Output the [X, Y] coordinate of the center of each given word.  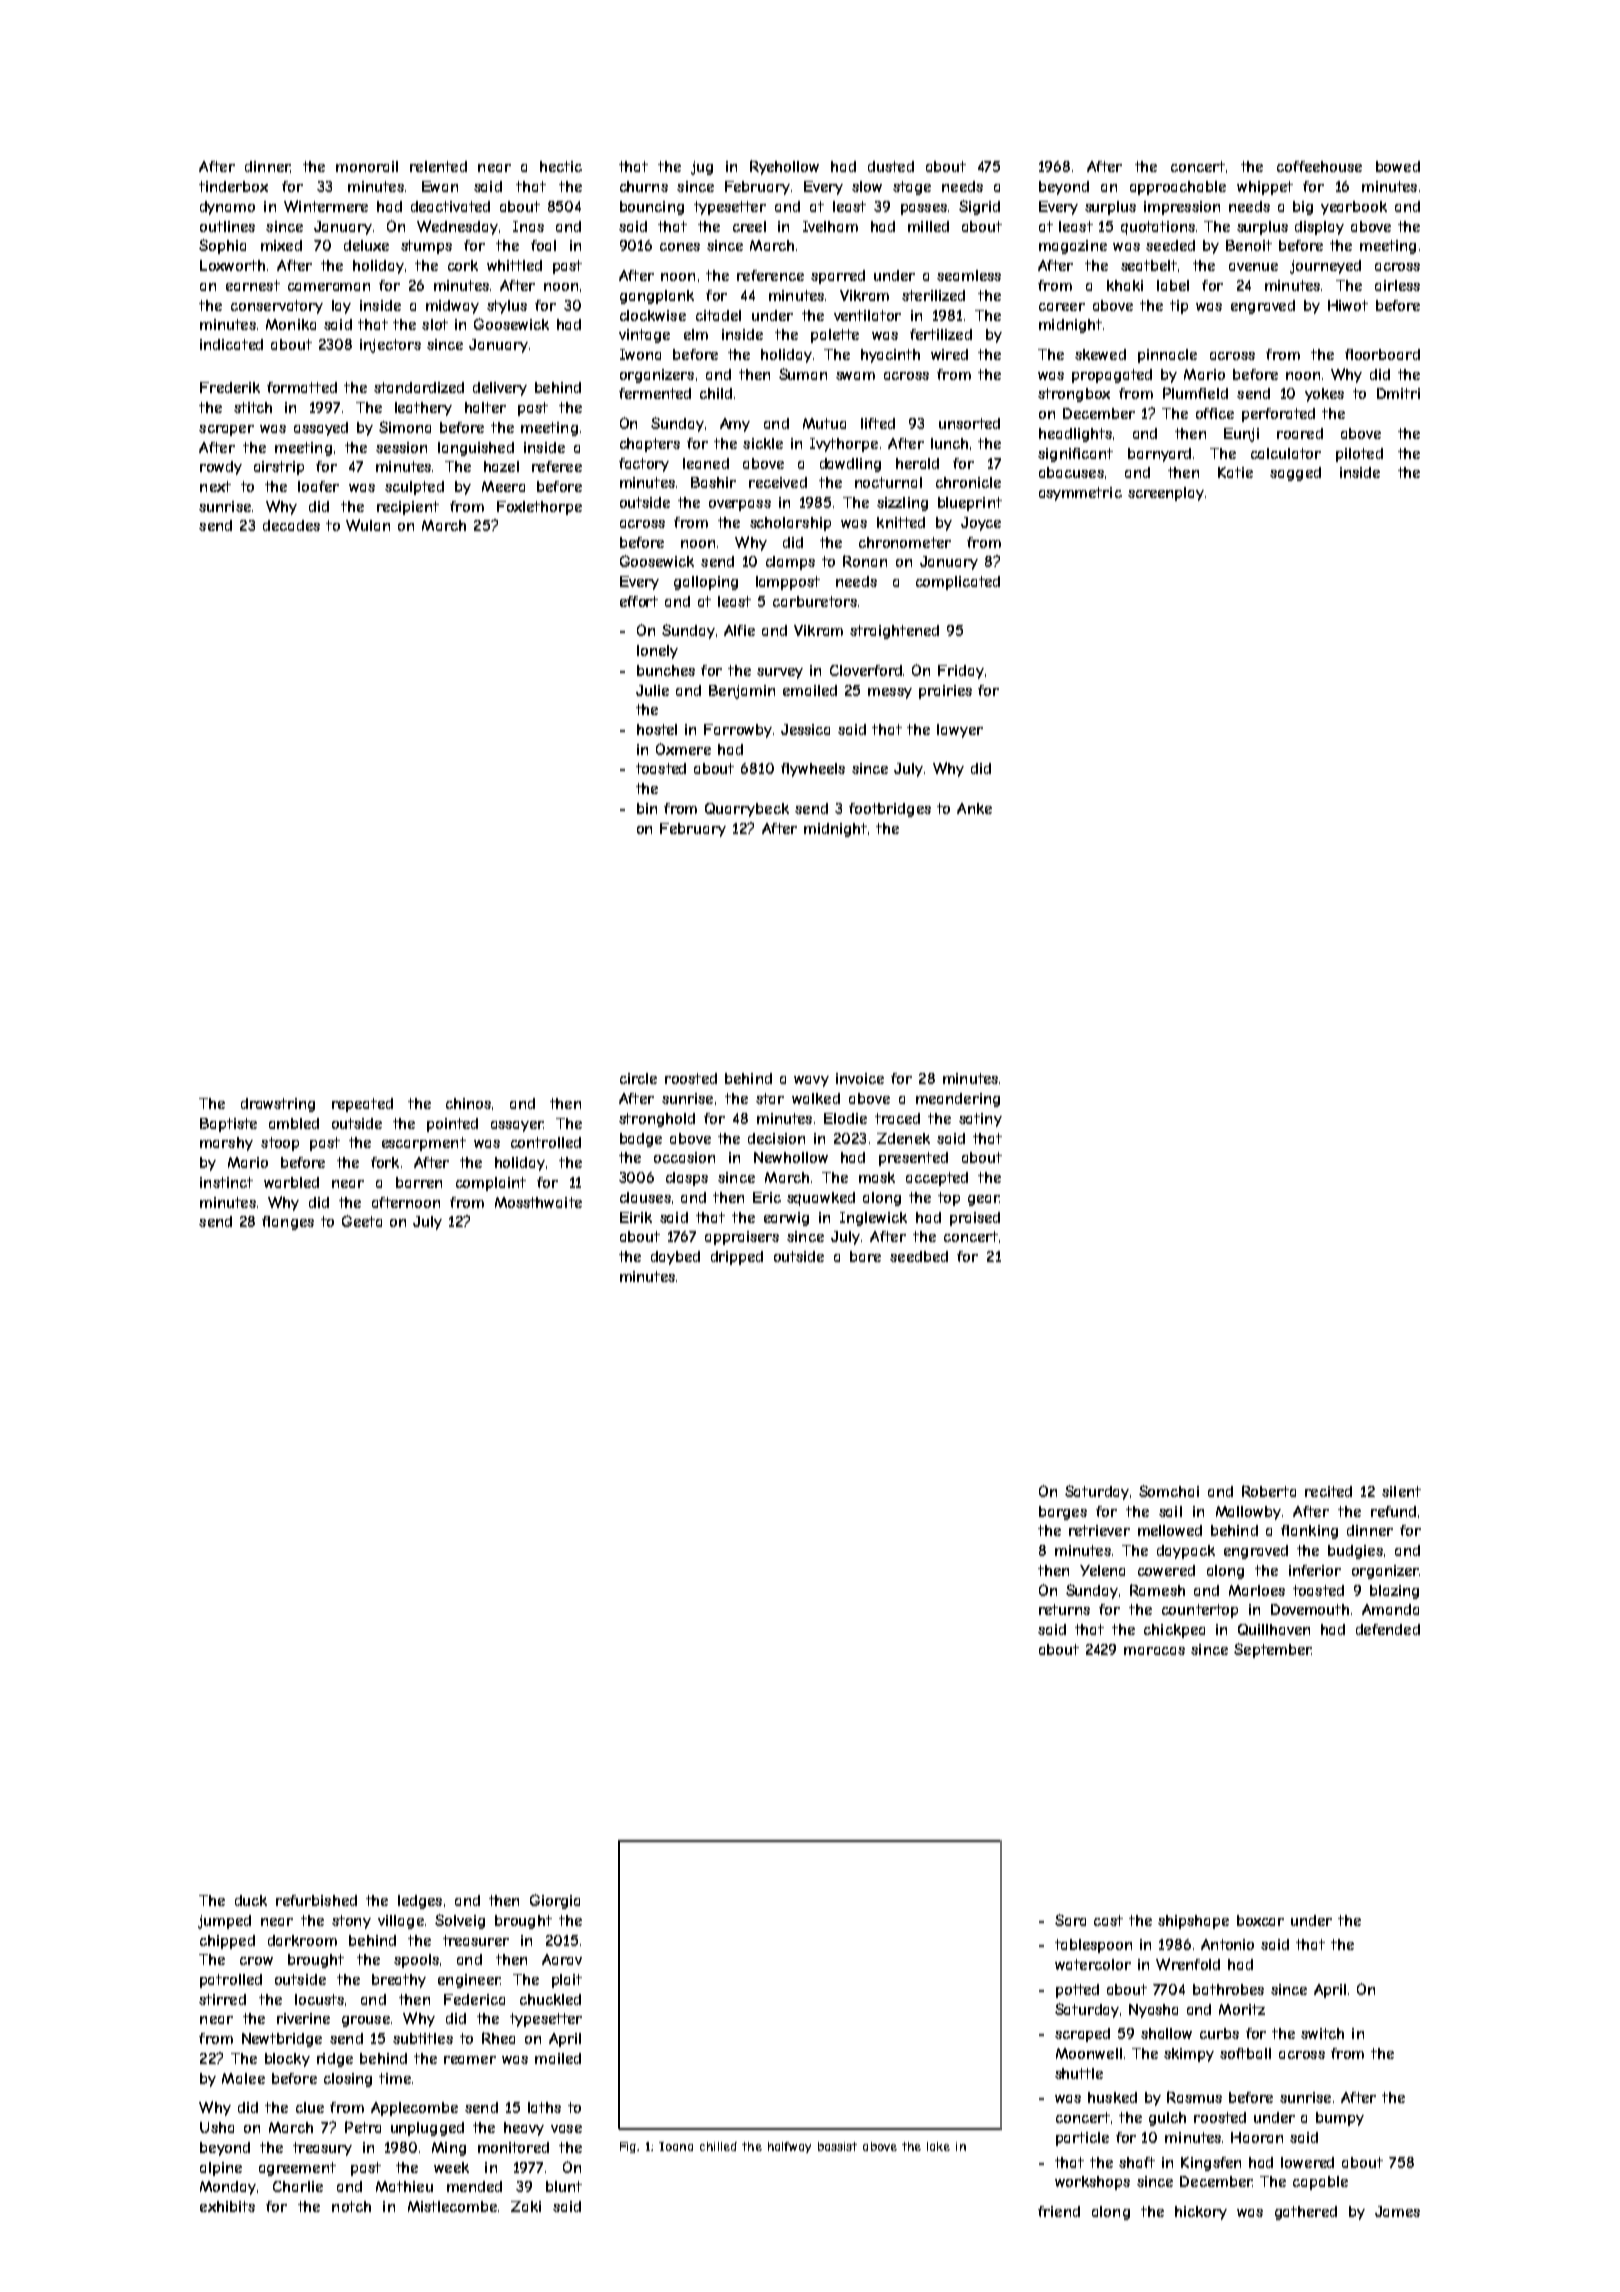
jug [702, 168]
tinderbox [233, 186]
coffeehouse [1319, 166]
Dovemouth [1310, 1609]
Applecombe [414, 2109]
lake [938, 2146]
